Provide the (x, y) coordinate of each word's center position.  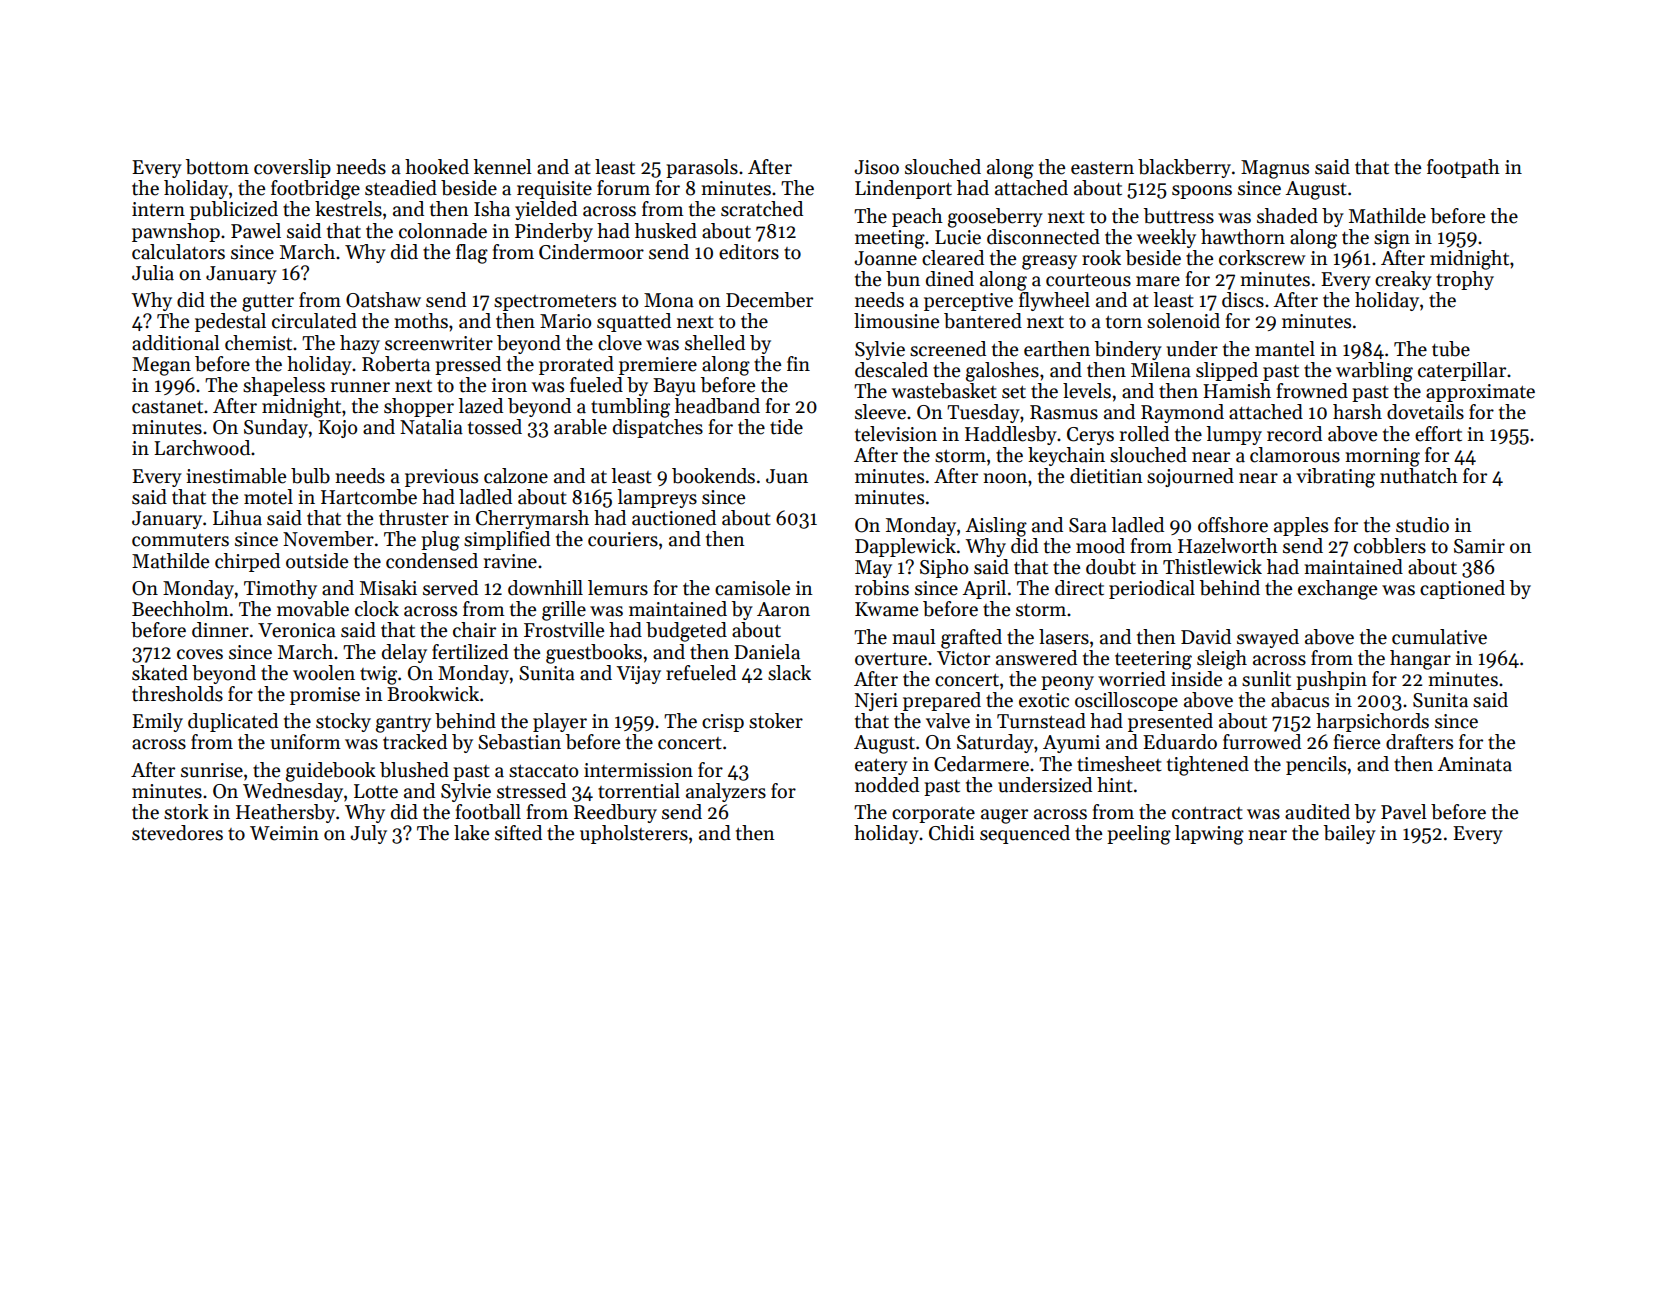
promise (325, 696)
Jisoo (876, 167)
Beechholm (180, 609)
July (368, 834)
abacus (1300, 700)
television (896, 434)
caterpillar (1462, 371)
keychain (1066, 456)
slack (789, 673)
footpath (1463, 168)
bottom (217, 167)
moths (421, 321)
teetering (1153, 660)
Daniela (767, 652)
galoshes (1002, 372)
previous (441, 478)
